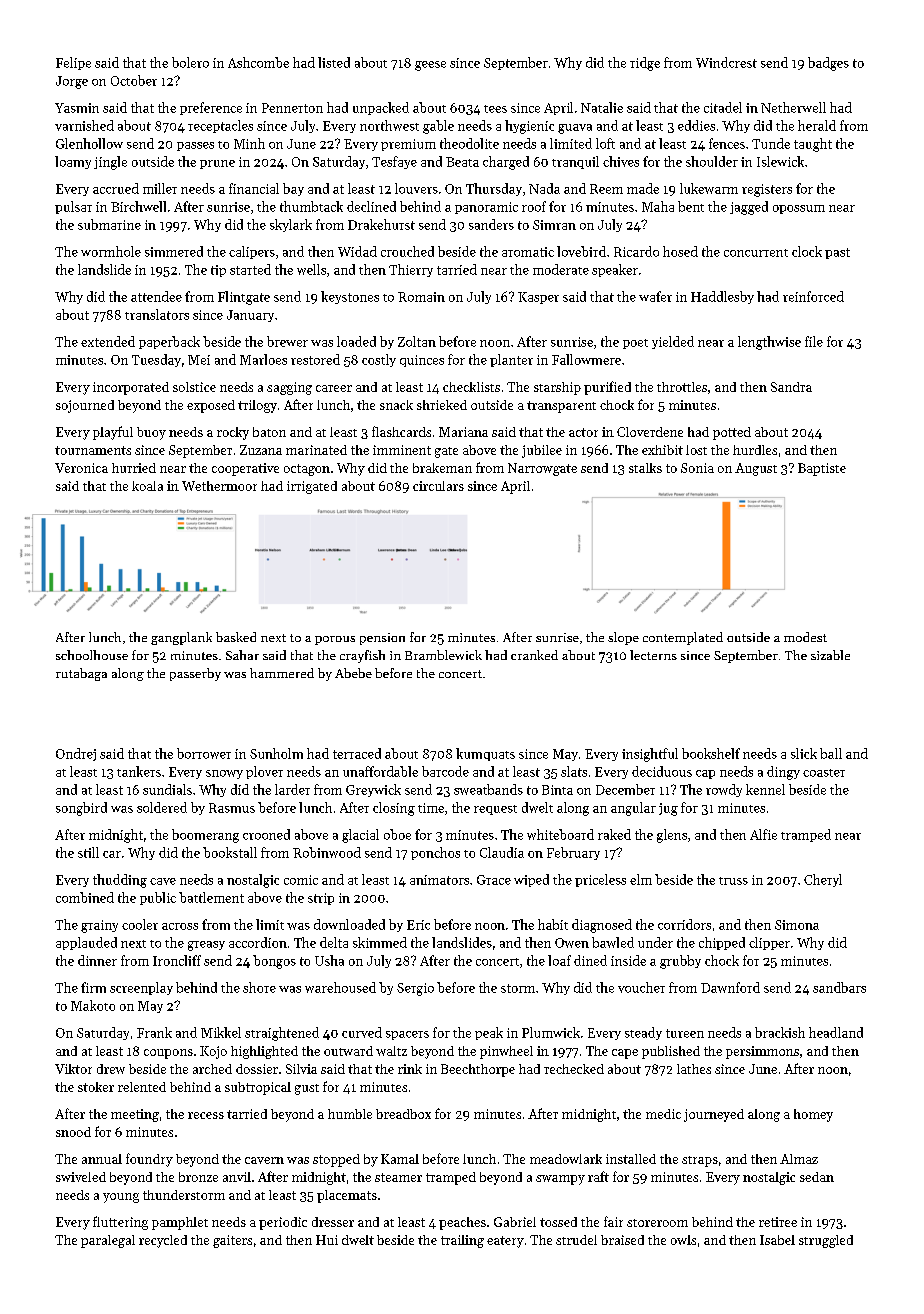 This image has height=1314, width=924. I want to click on Fallowmere, so click(586, 359).
